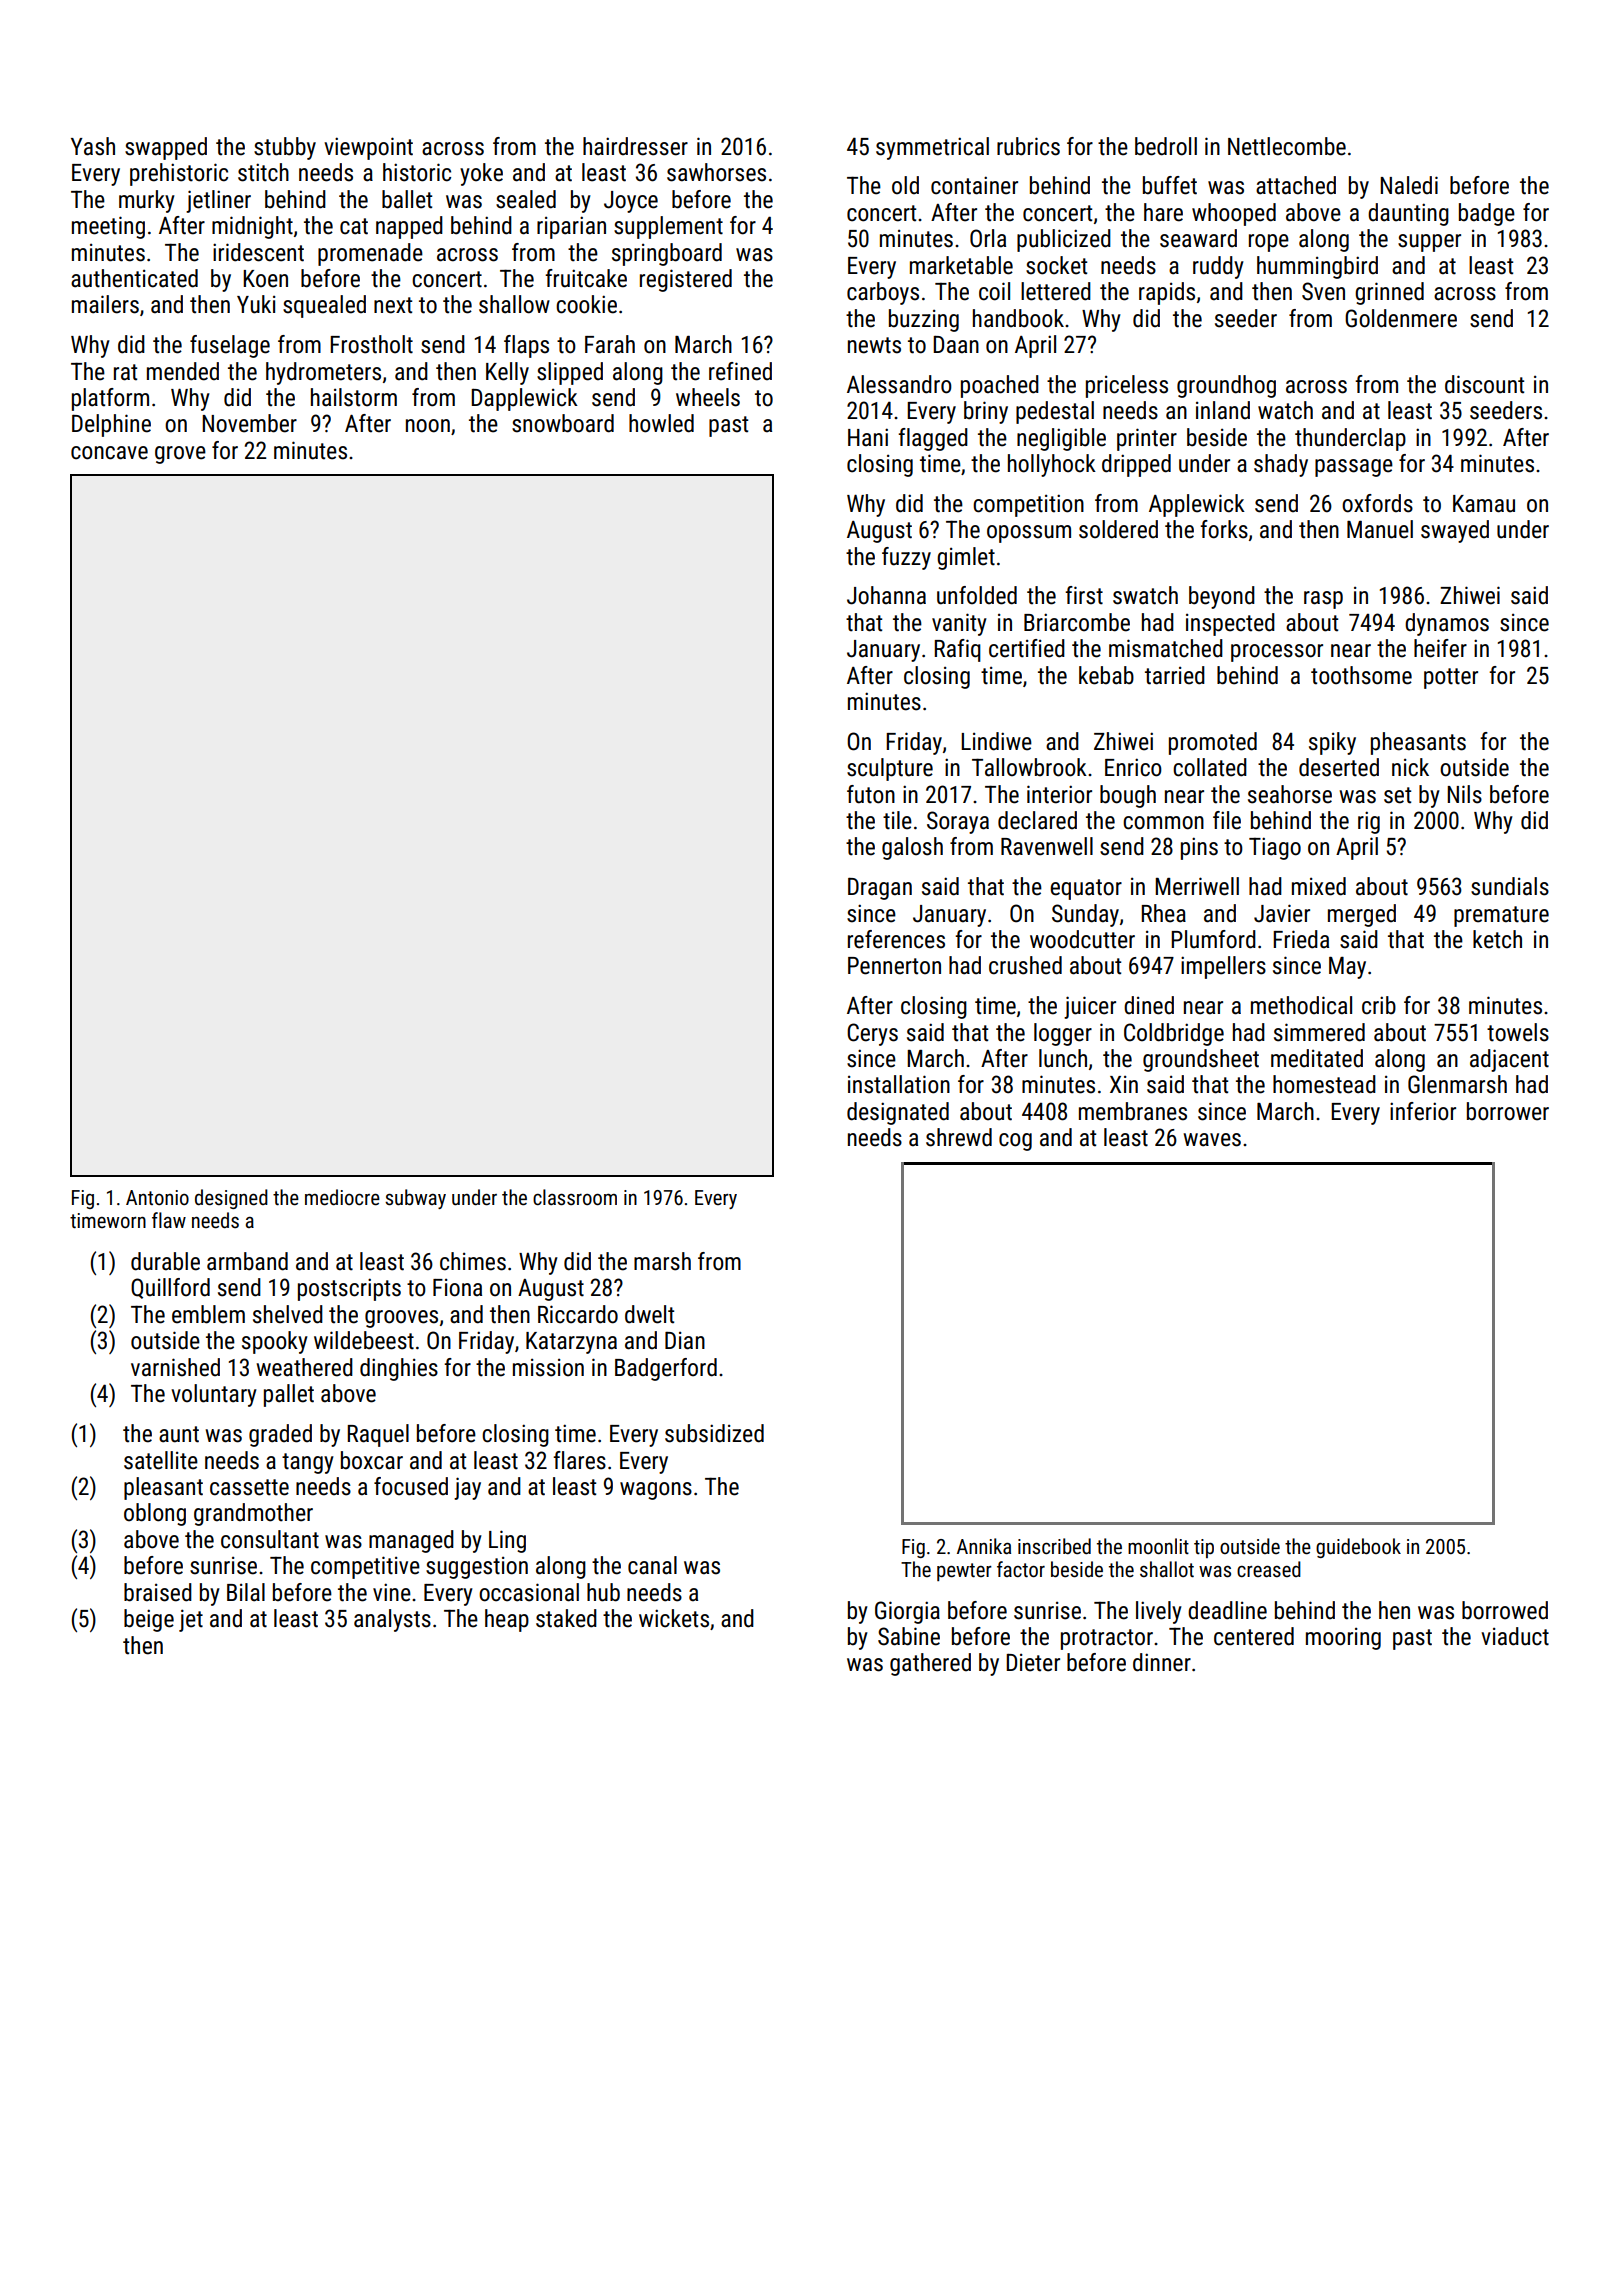  Describe the element at coordinates (871, 794) in the image. I see `futon` at that location.
